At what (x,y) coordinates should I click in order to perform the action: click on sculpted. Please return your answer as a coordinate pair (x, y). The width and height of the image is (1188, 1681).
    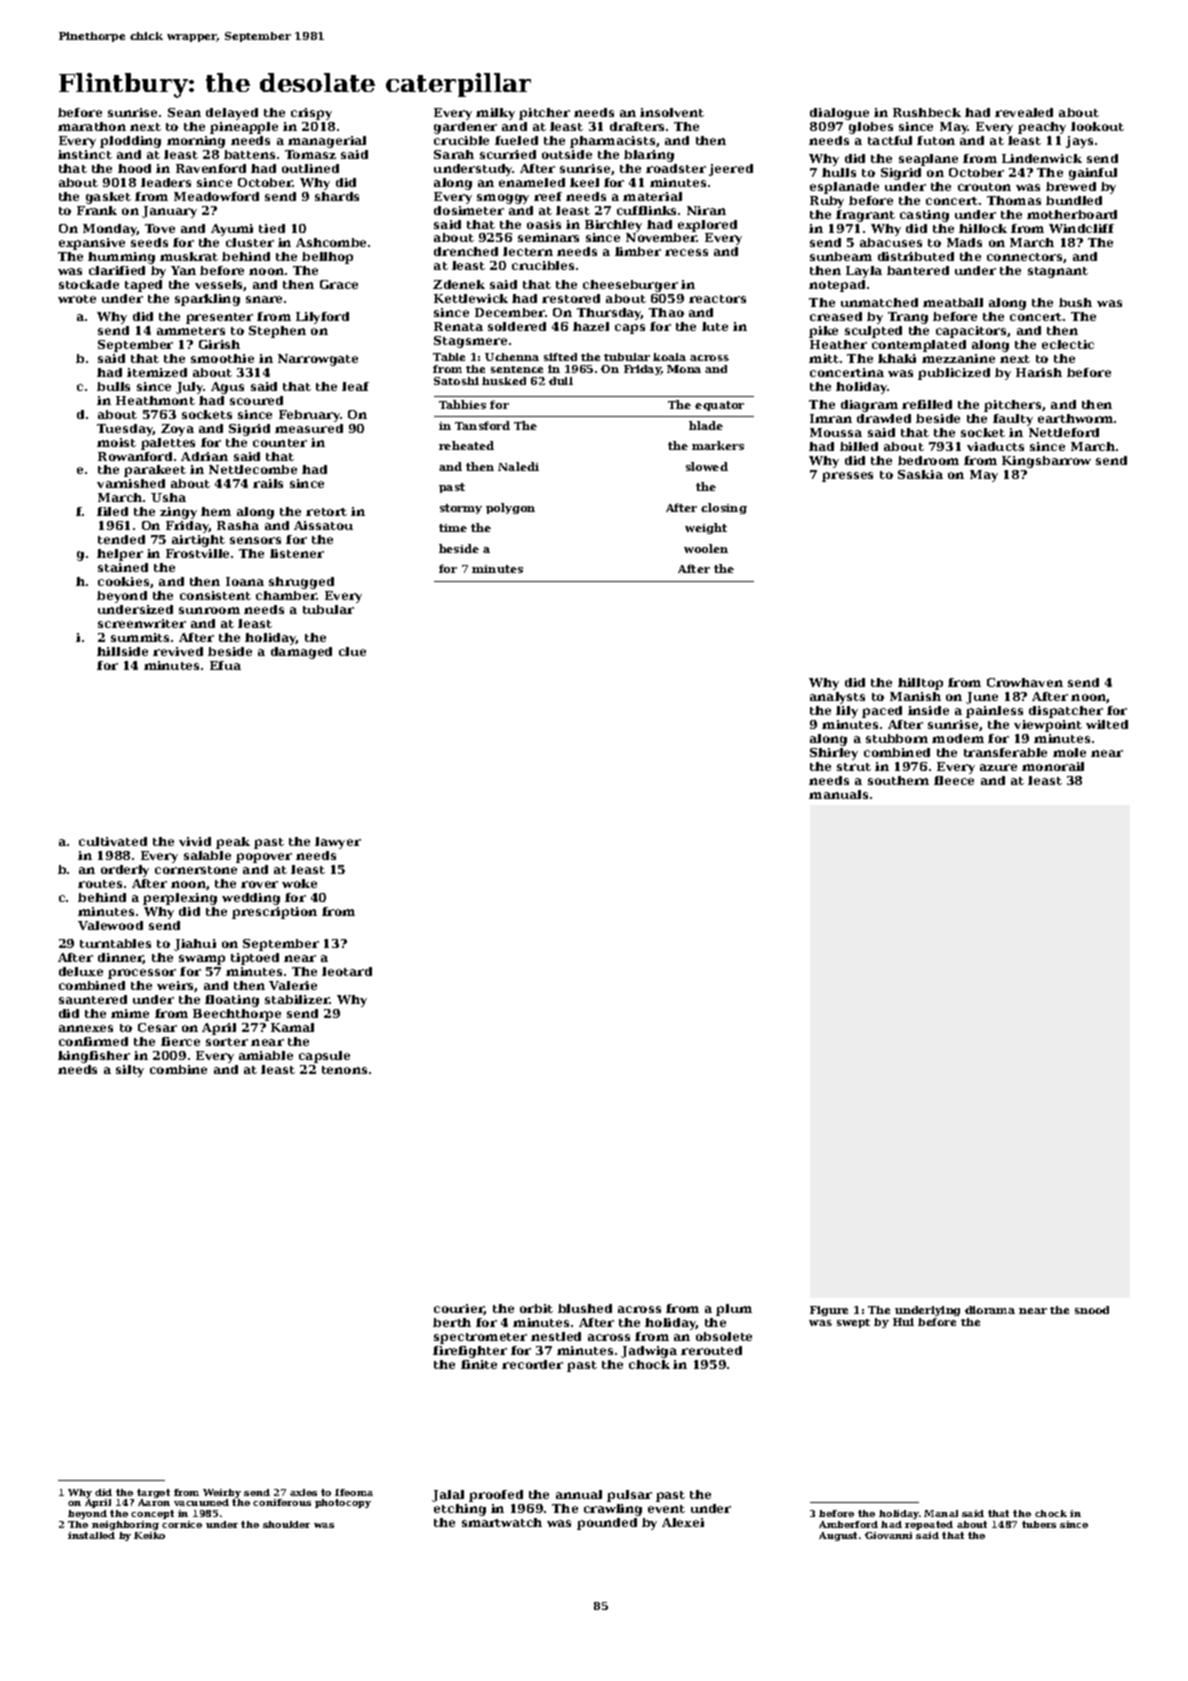
    Looking at the image, I should click on (873, 332).
